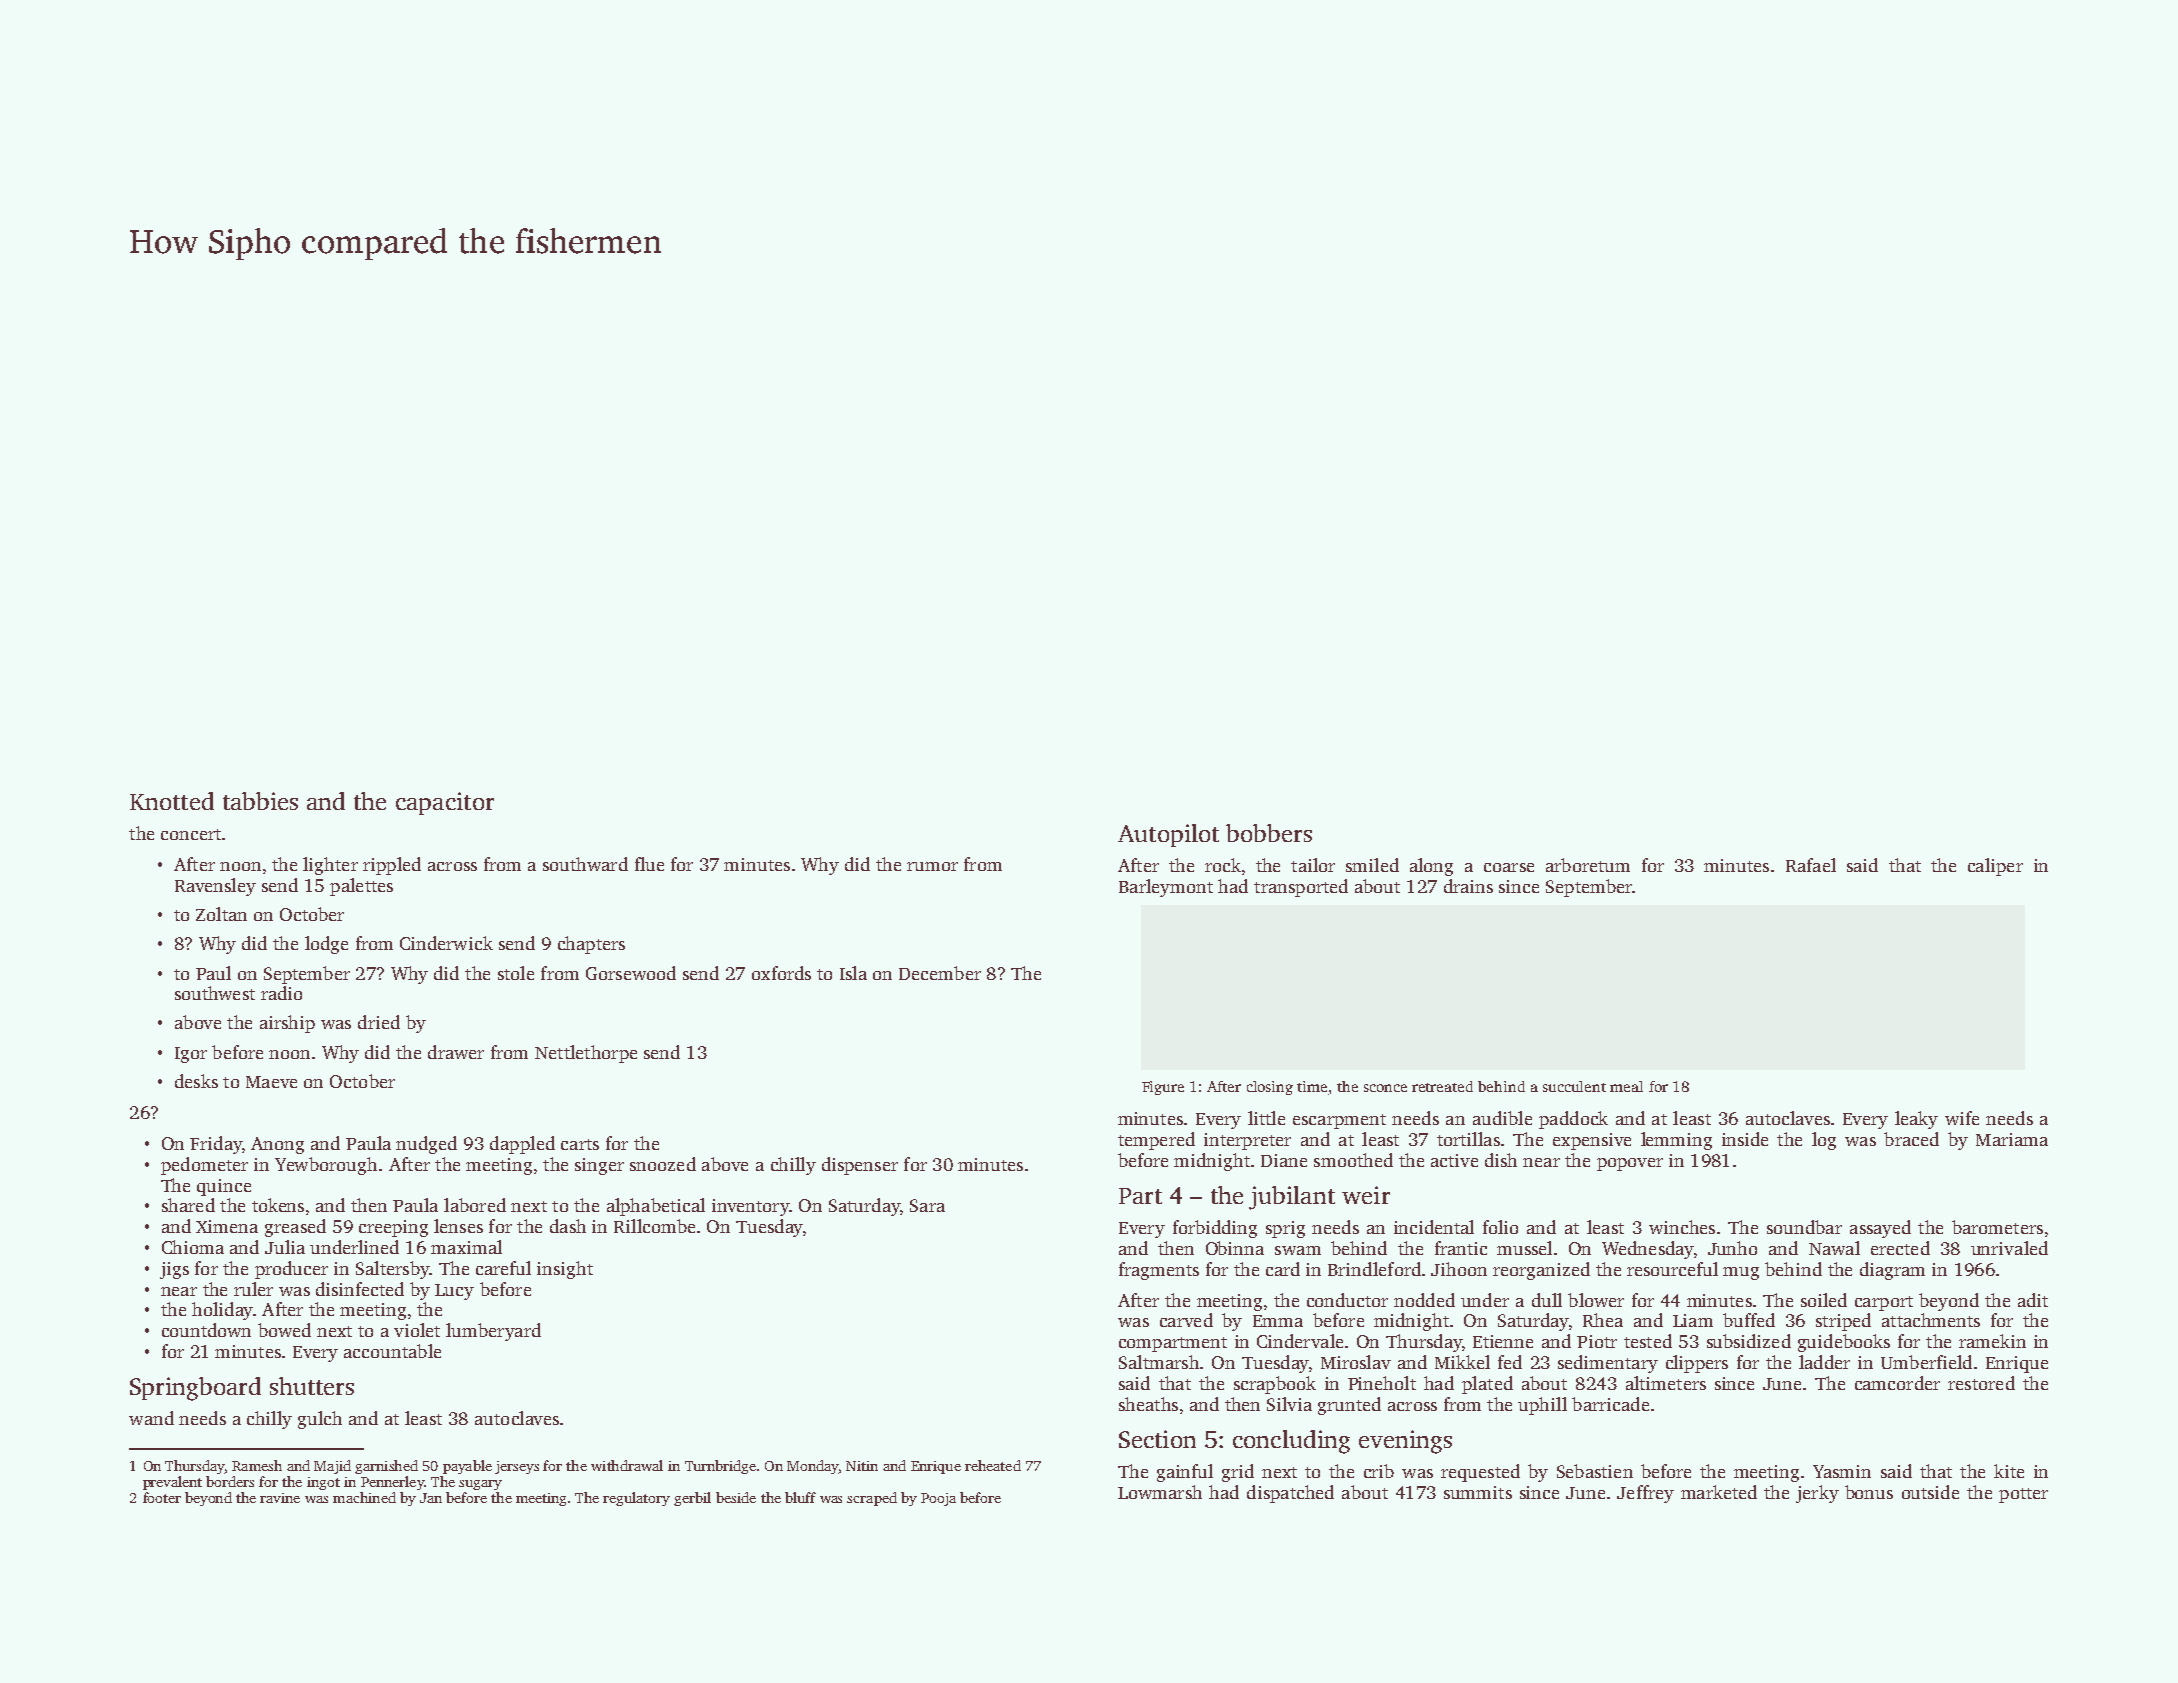 The image size is (2178, 1683). What do you see at coordinates (151, 1418) in the document?
I see `wand` at bounding box center [151, 1418].
